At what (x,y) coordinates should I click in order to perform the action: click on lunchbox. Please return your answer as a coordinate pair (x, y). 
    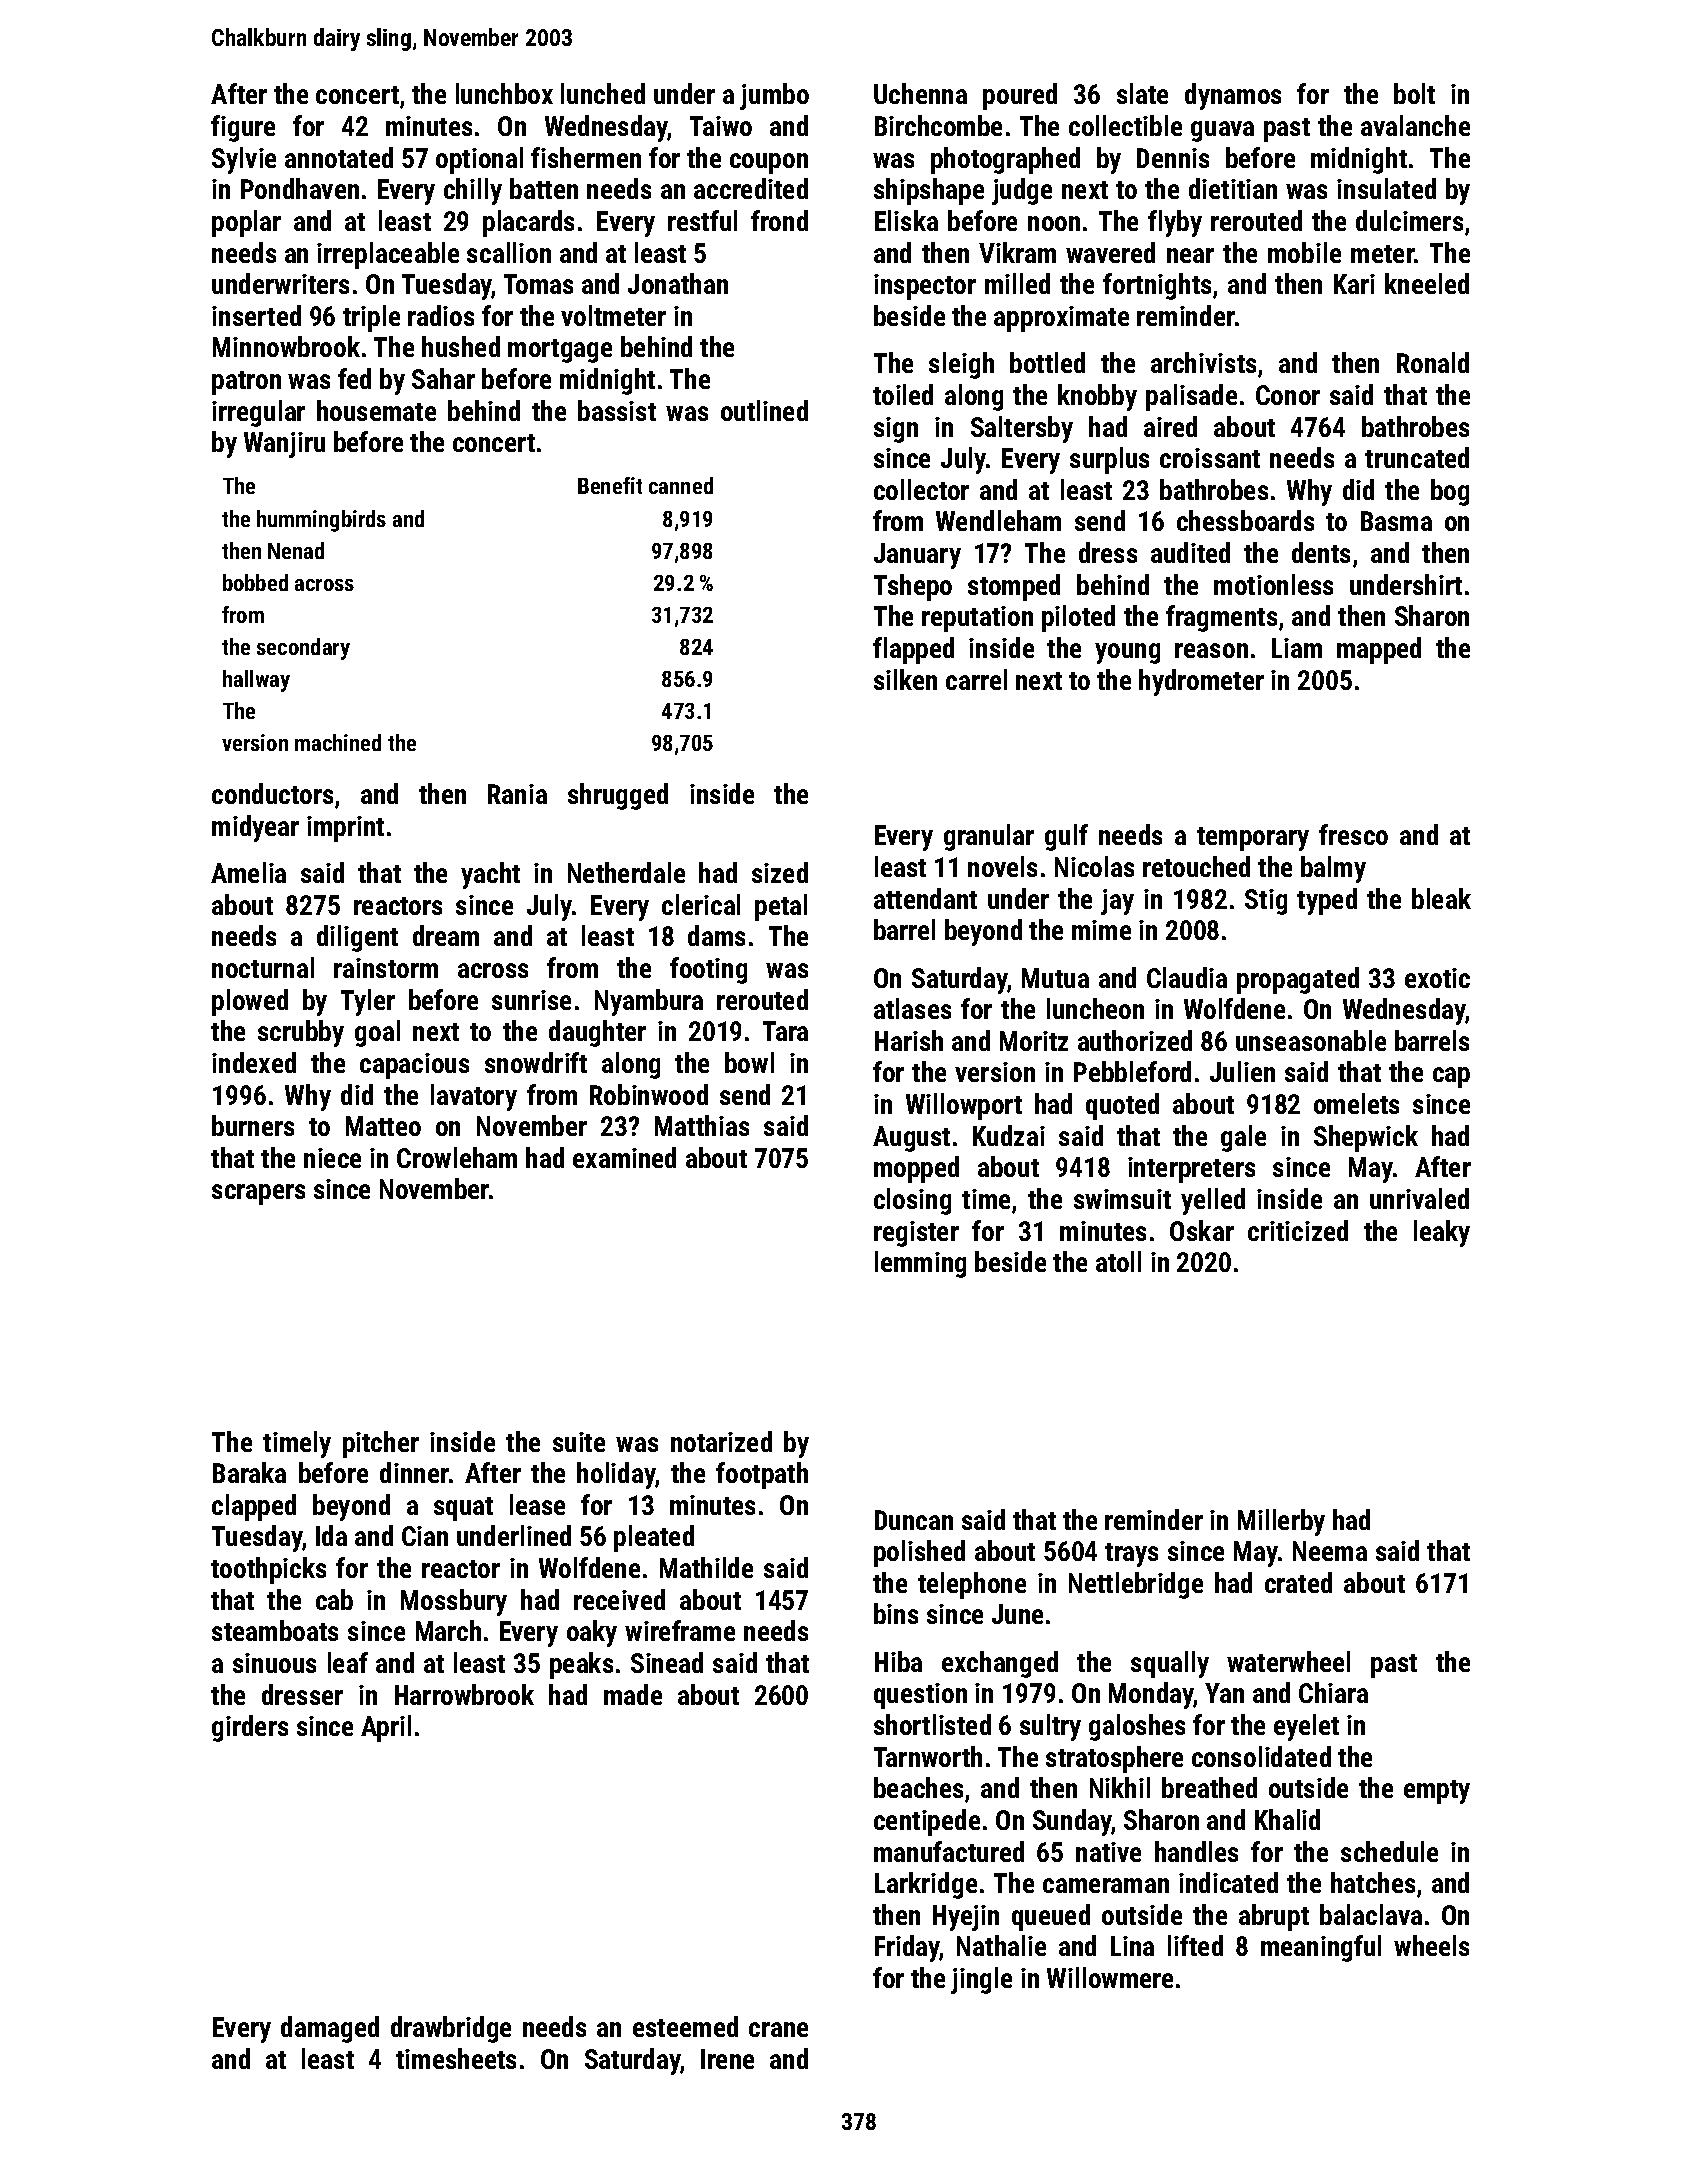
    Looking at the image, I should click on (504, 93).
